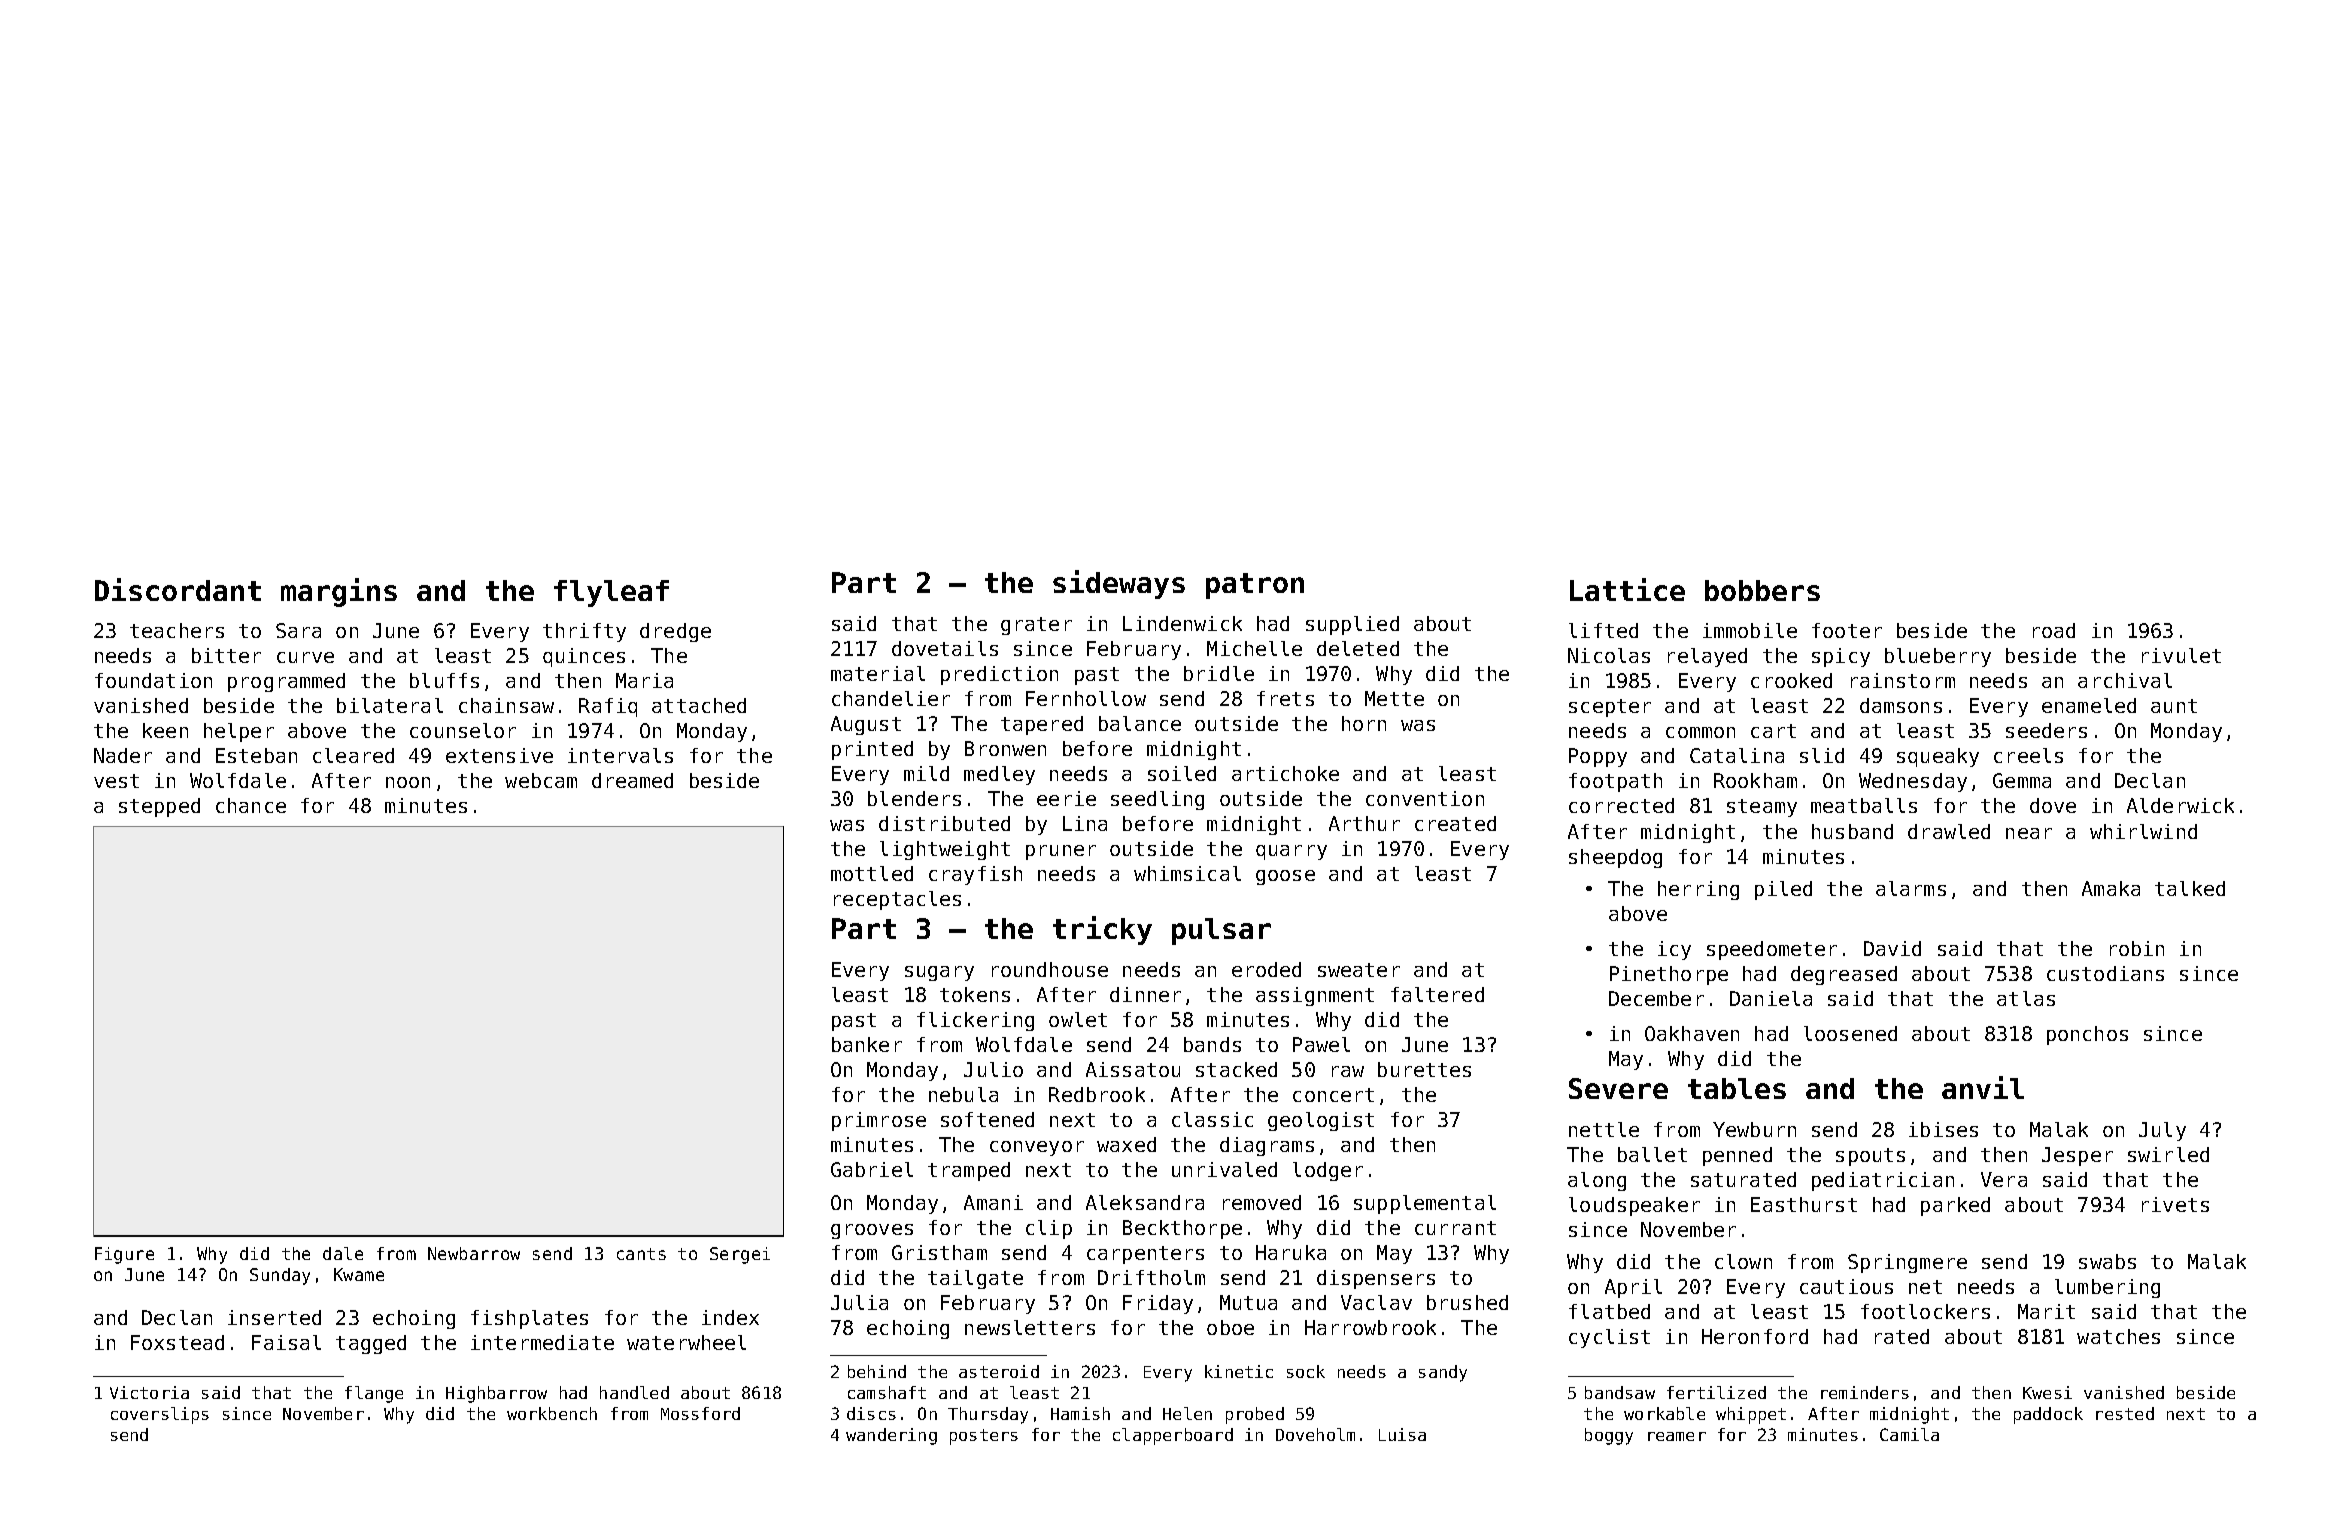 The width and height of the image is (2352, 1522). What do you see at coordinates (867, 1044) in the image?
I see `banker` at bounding box center [867, 1044].
